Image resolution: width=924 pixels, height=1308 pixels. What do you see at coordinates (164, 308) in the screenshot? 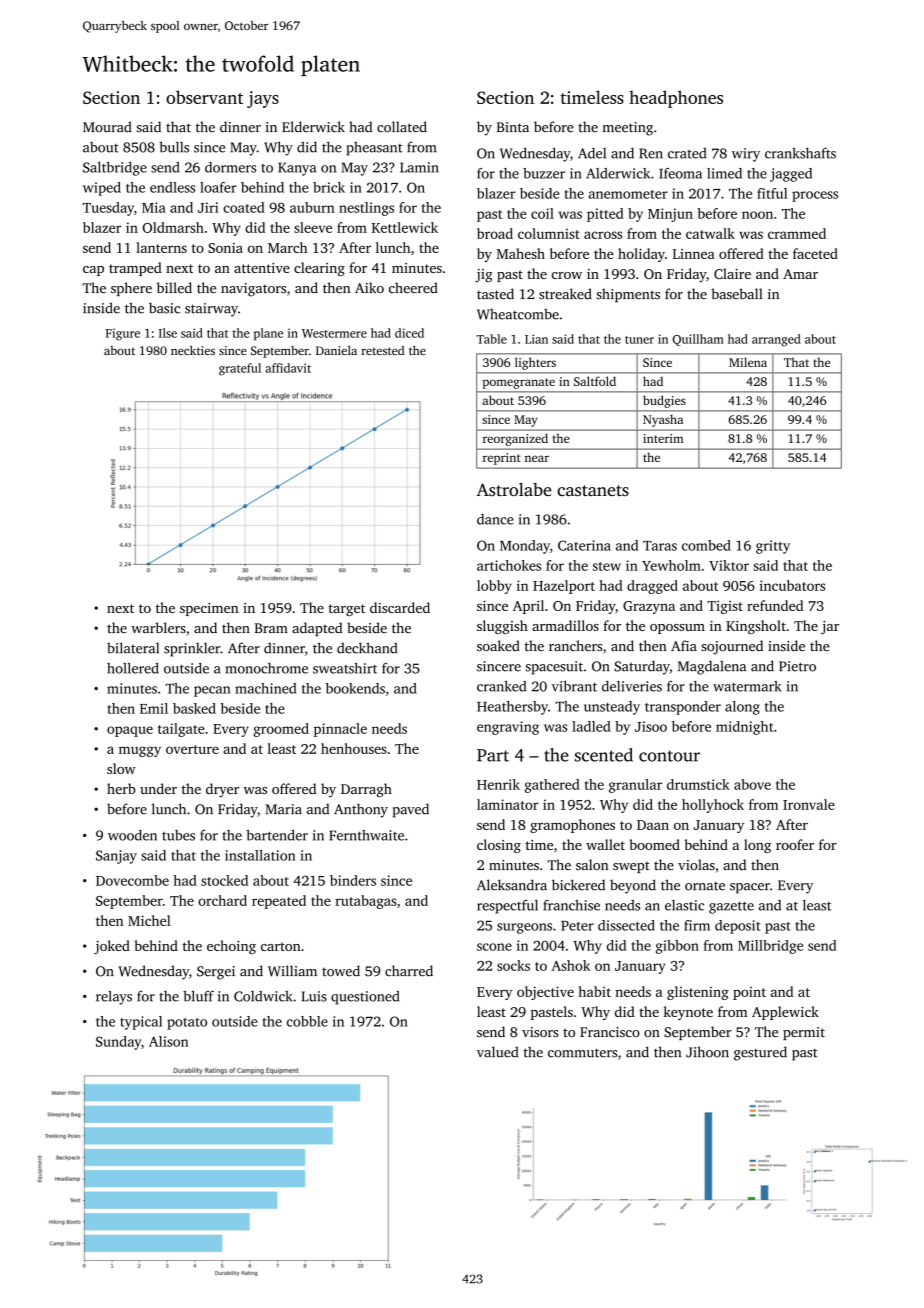
I see `basic` at bounding box center [164, 308].
